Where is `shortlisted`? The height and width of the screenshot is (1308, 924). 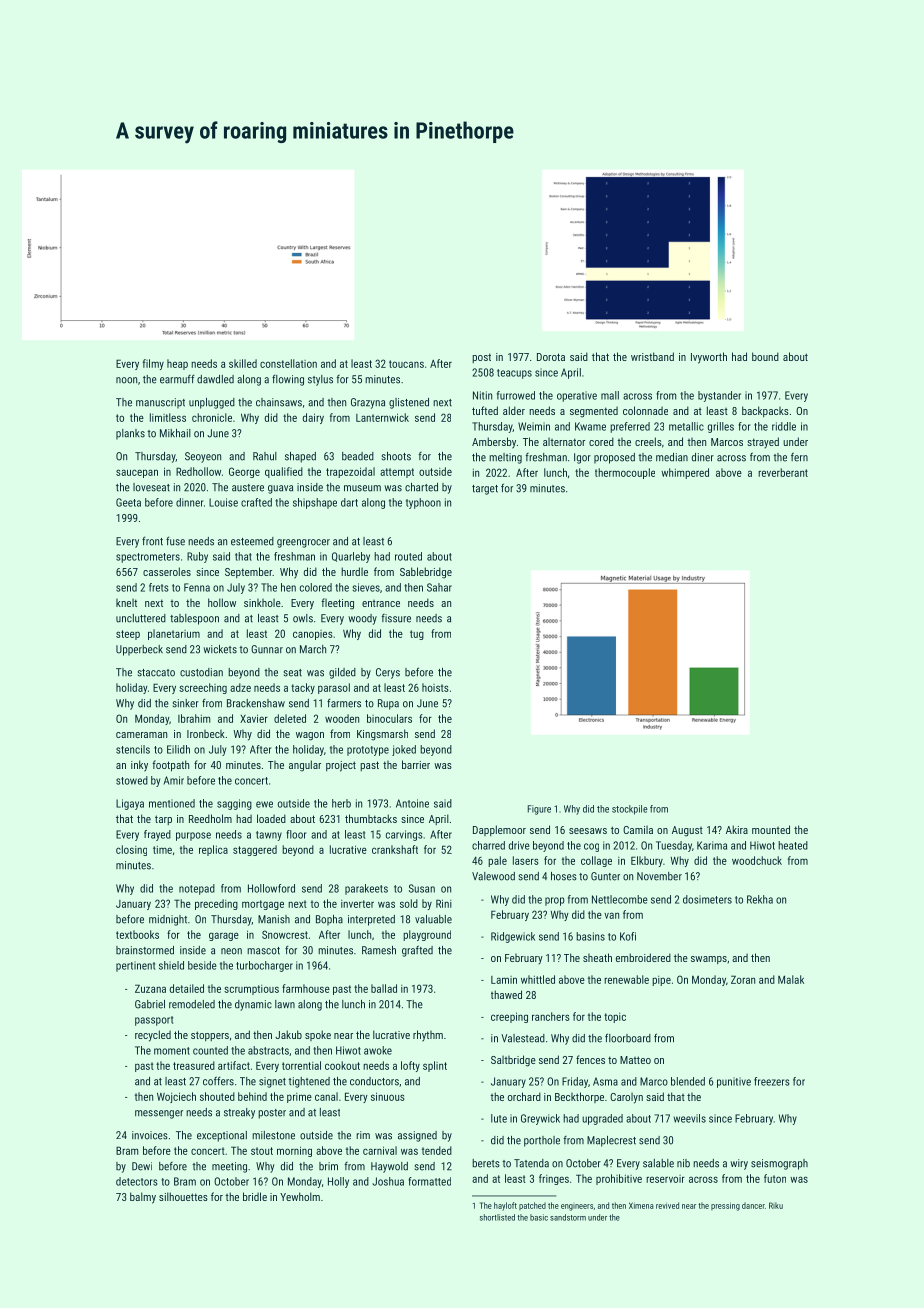 shortlisted is located at coordinates (497, 1217).
